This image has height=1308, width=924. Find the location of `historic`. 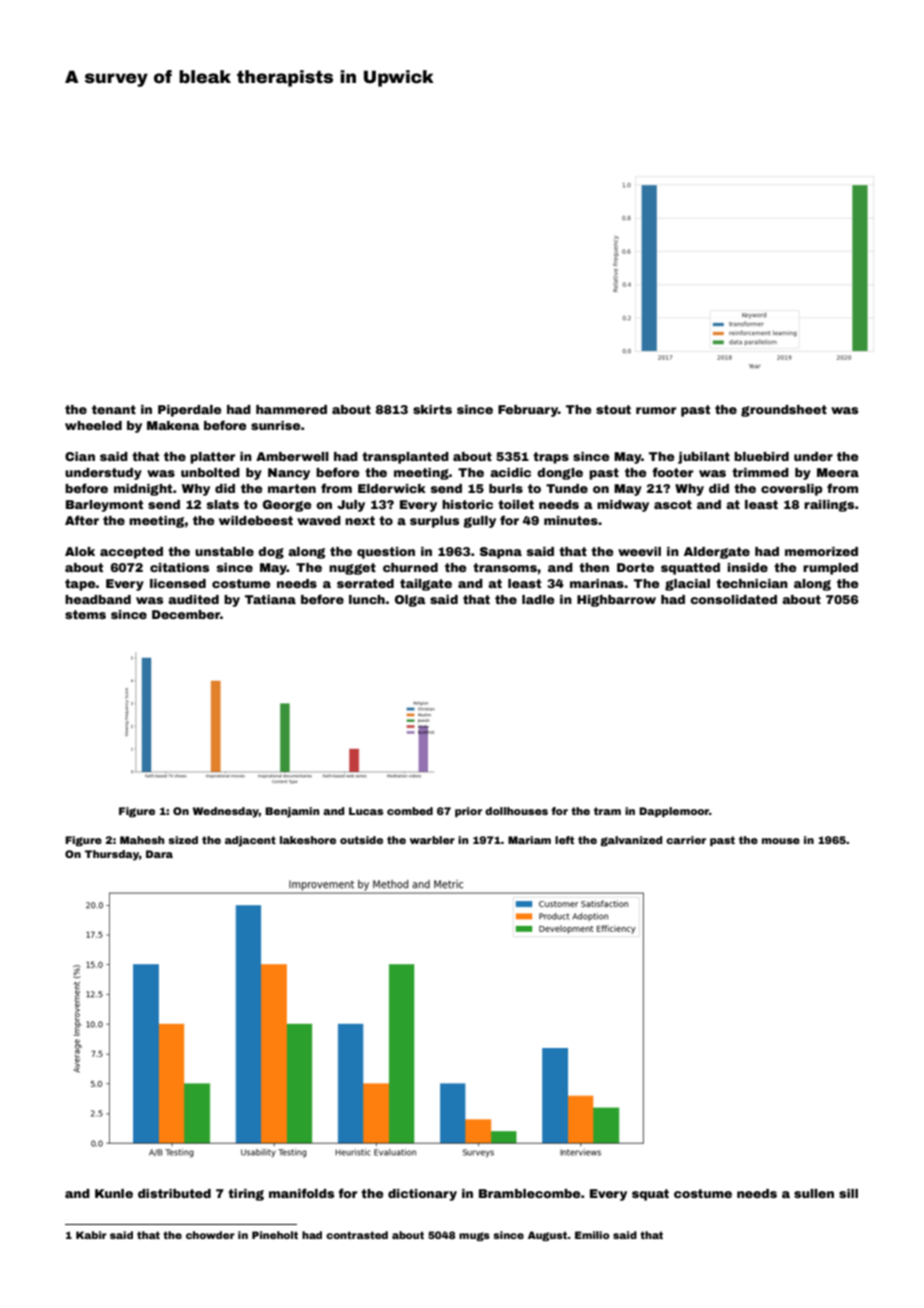

historic is located at coordinates (467, 504).
